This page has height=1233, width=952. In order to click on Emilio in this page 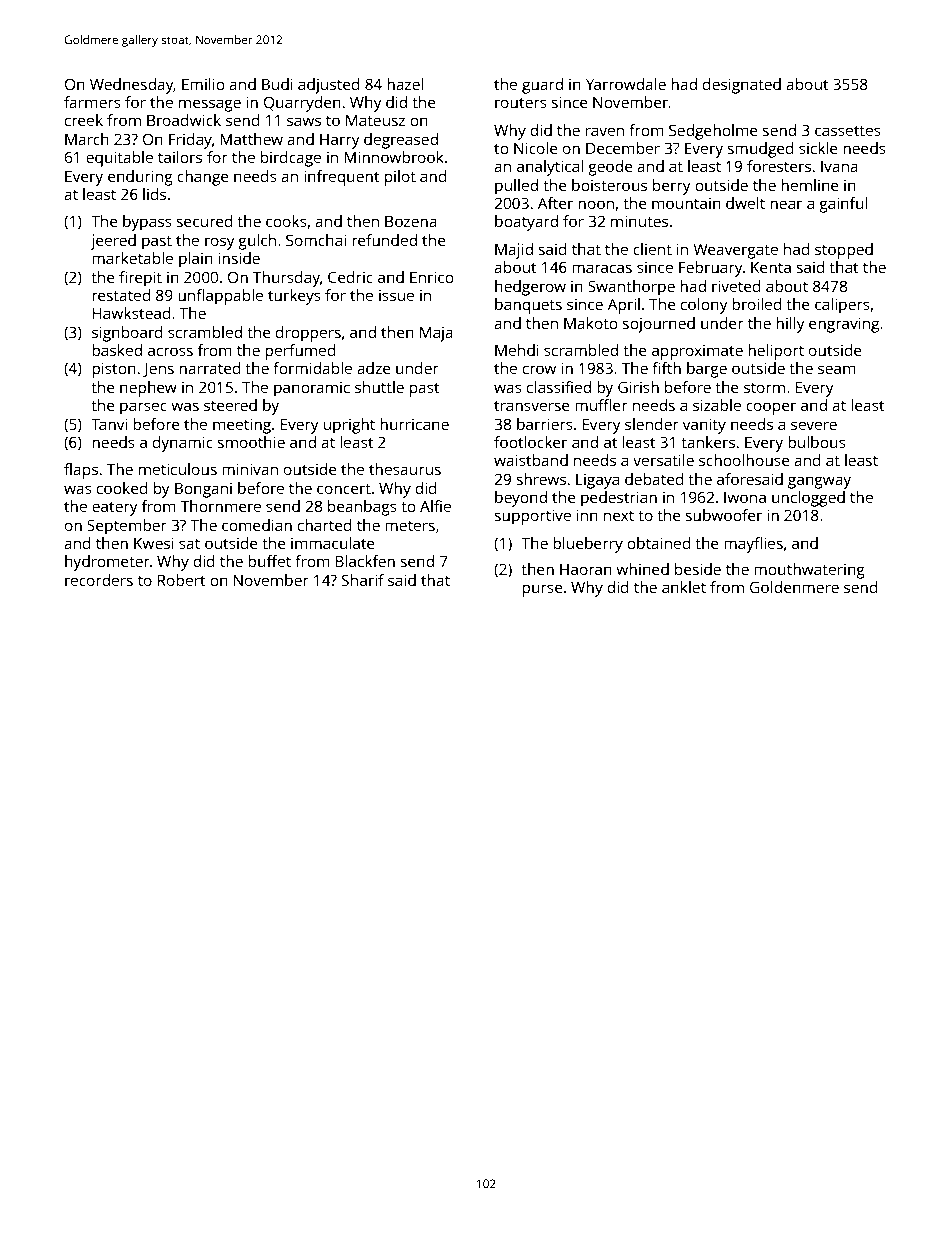, I will do `click(203, 84)`.
